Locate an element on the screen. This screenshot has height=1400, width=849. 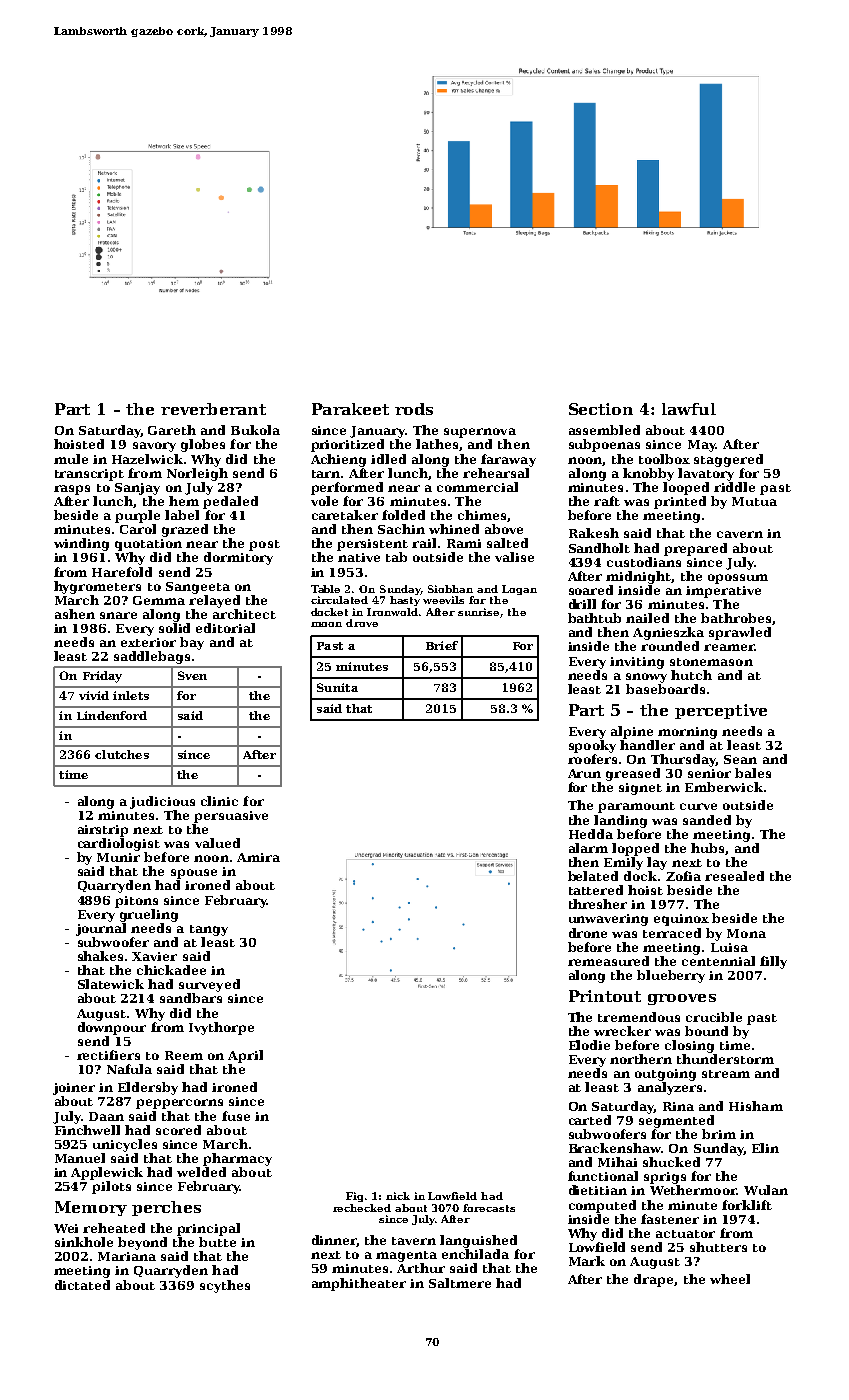
tangy is located at coordinates (209, 930).
